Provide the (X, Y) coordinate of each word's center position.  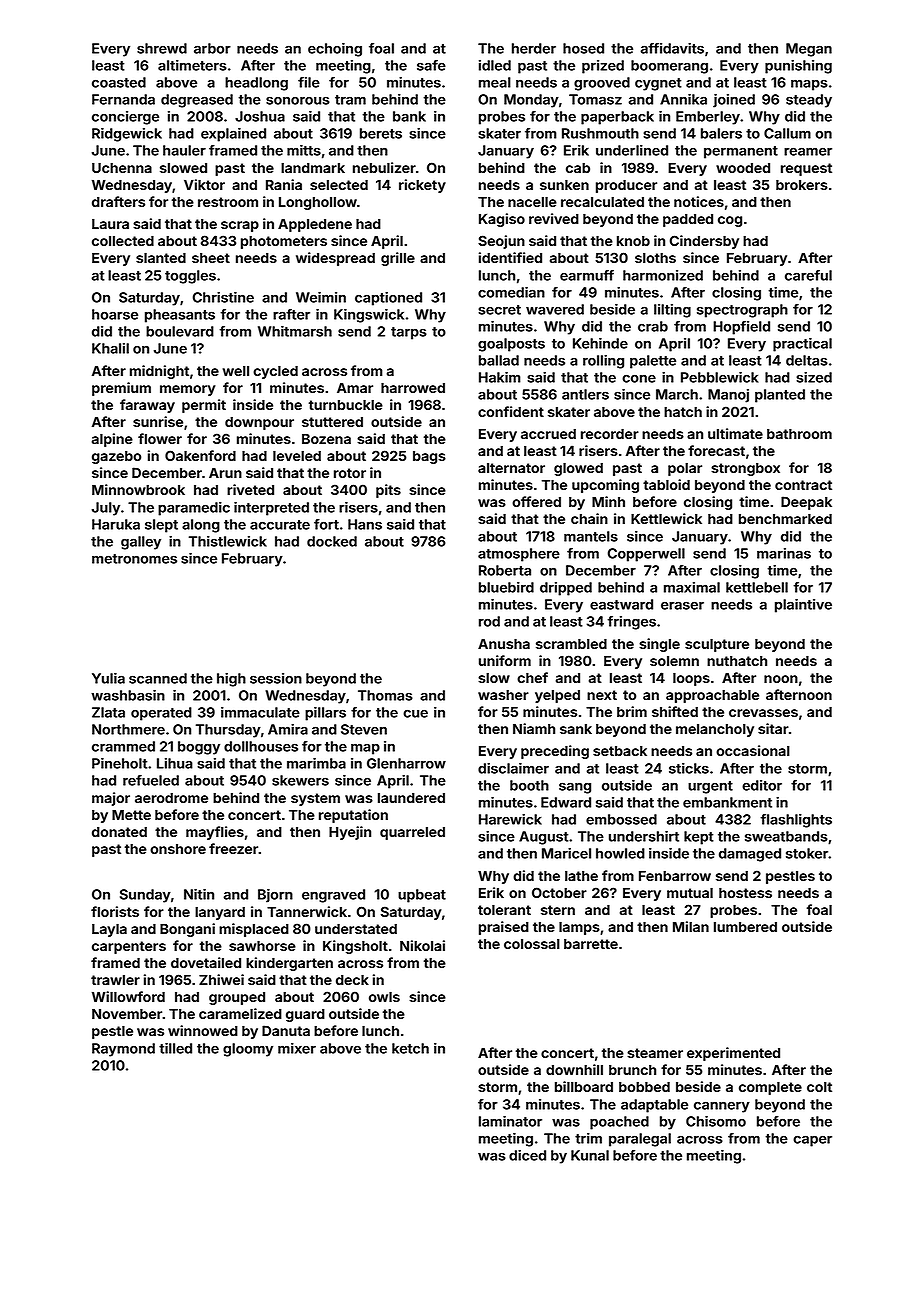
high (231, 680)
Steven (364, 729)
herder (534, 48)
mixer (297, 1048)
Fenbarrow (675, 876)
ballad (499, 360)
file (309, 82)
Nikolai (422, 945)
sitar (773, 728)
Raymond (123, 1050)
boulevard (180, 331)
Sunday (145, 896)
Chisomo (716, 1121)
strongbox (745, 469)
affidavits (672, 48)
